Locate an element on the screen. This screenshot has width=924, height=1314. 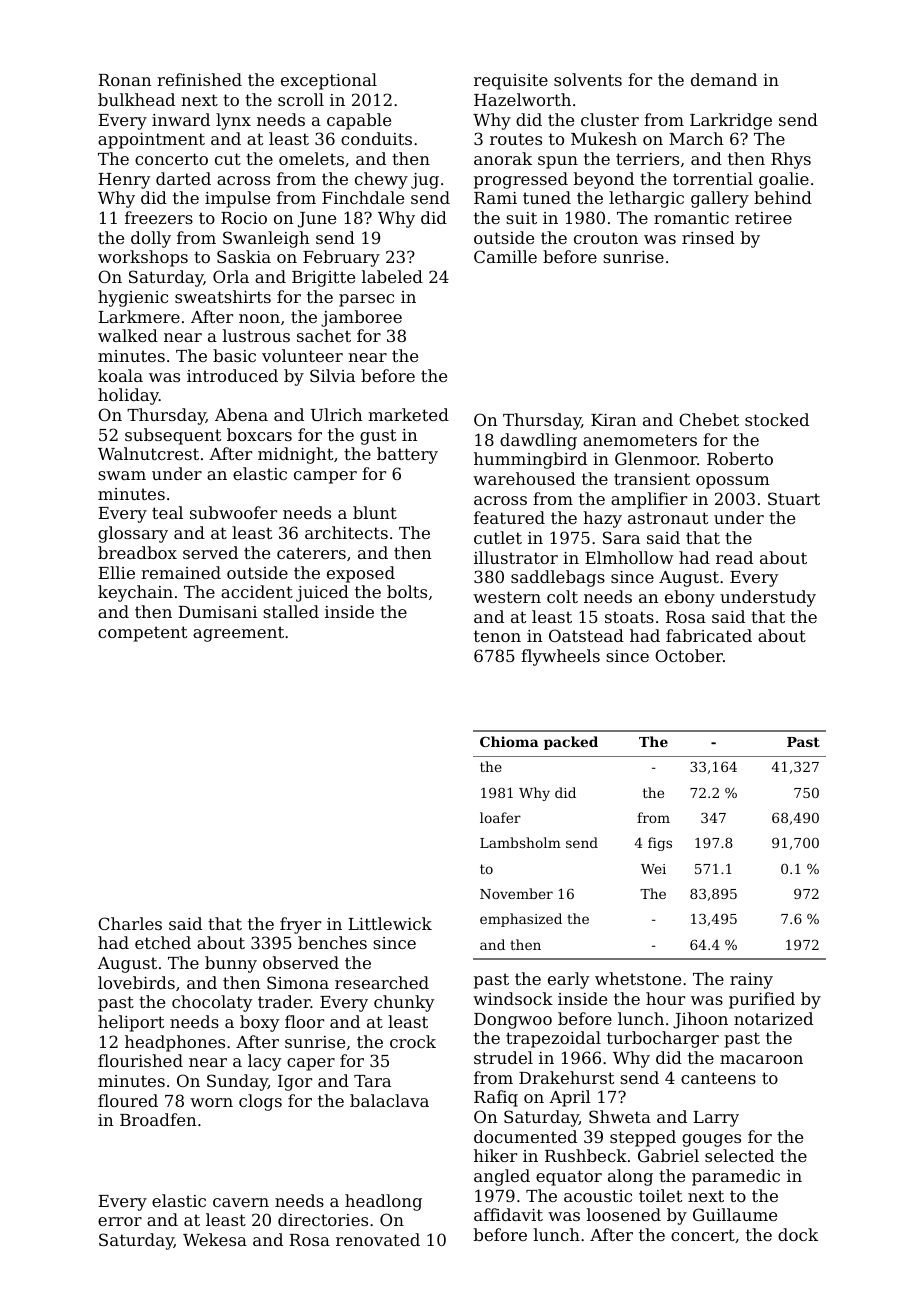
notarized is located at coordinates (773, 1018).
